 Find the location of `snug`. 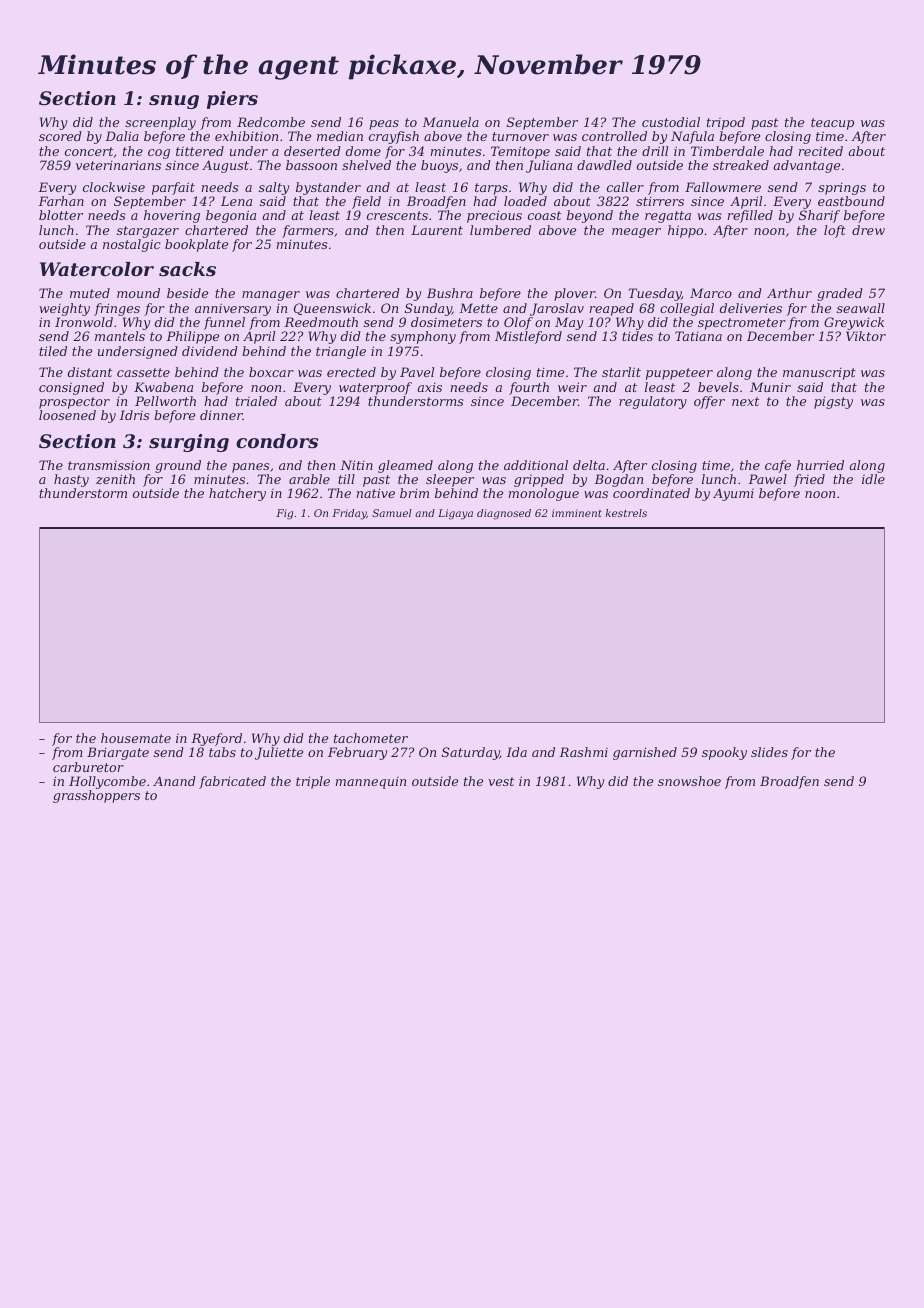

snug is located at coordinates (174, 102).
